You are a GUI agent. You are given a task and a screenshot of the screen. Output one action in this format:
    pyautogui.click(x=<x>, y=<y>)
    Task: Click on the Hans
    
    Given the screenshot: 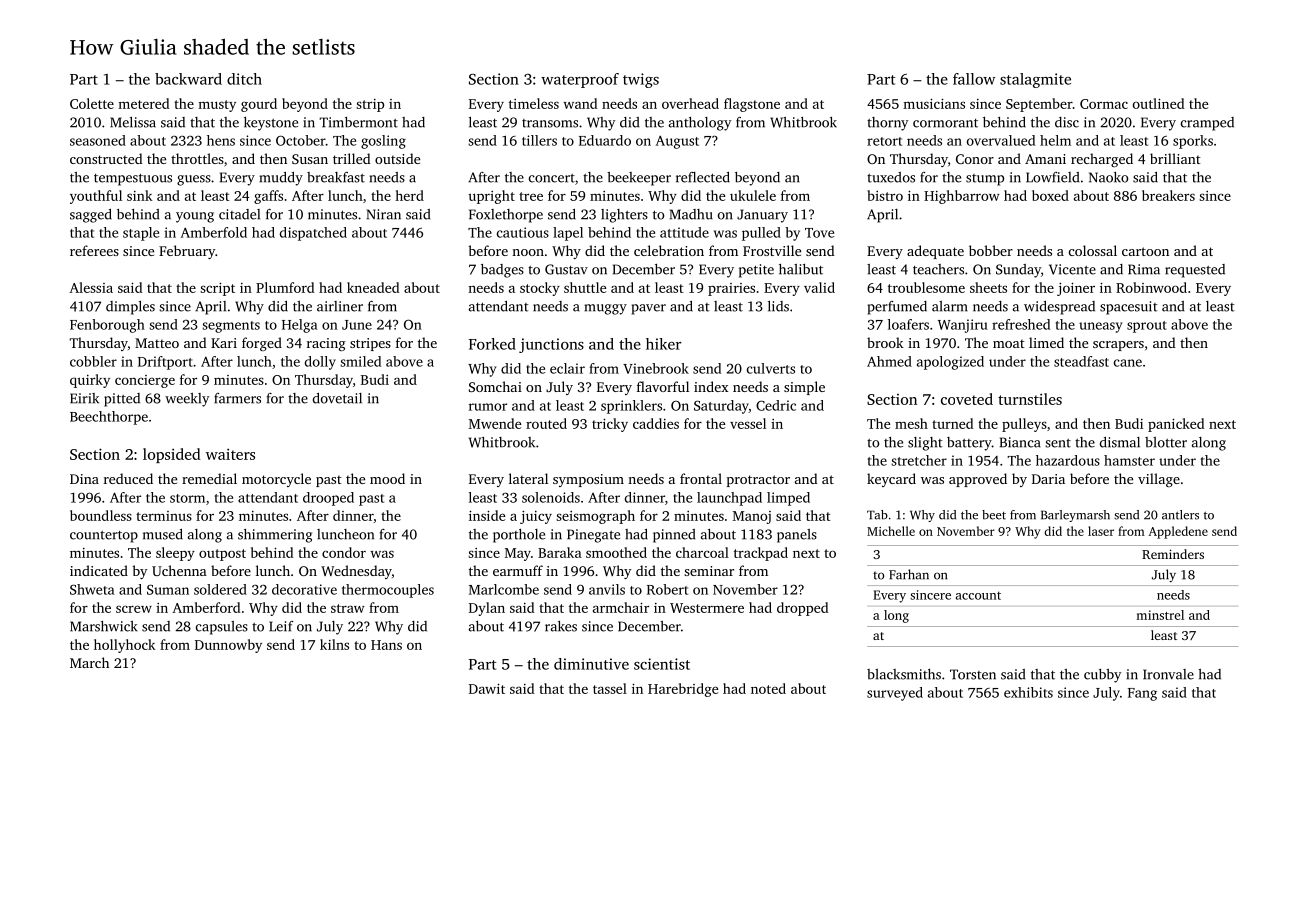 What is the action you would take?
    pyautogui.click(x=386, y=645)
